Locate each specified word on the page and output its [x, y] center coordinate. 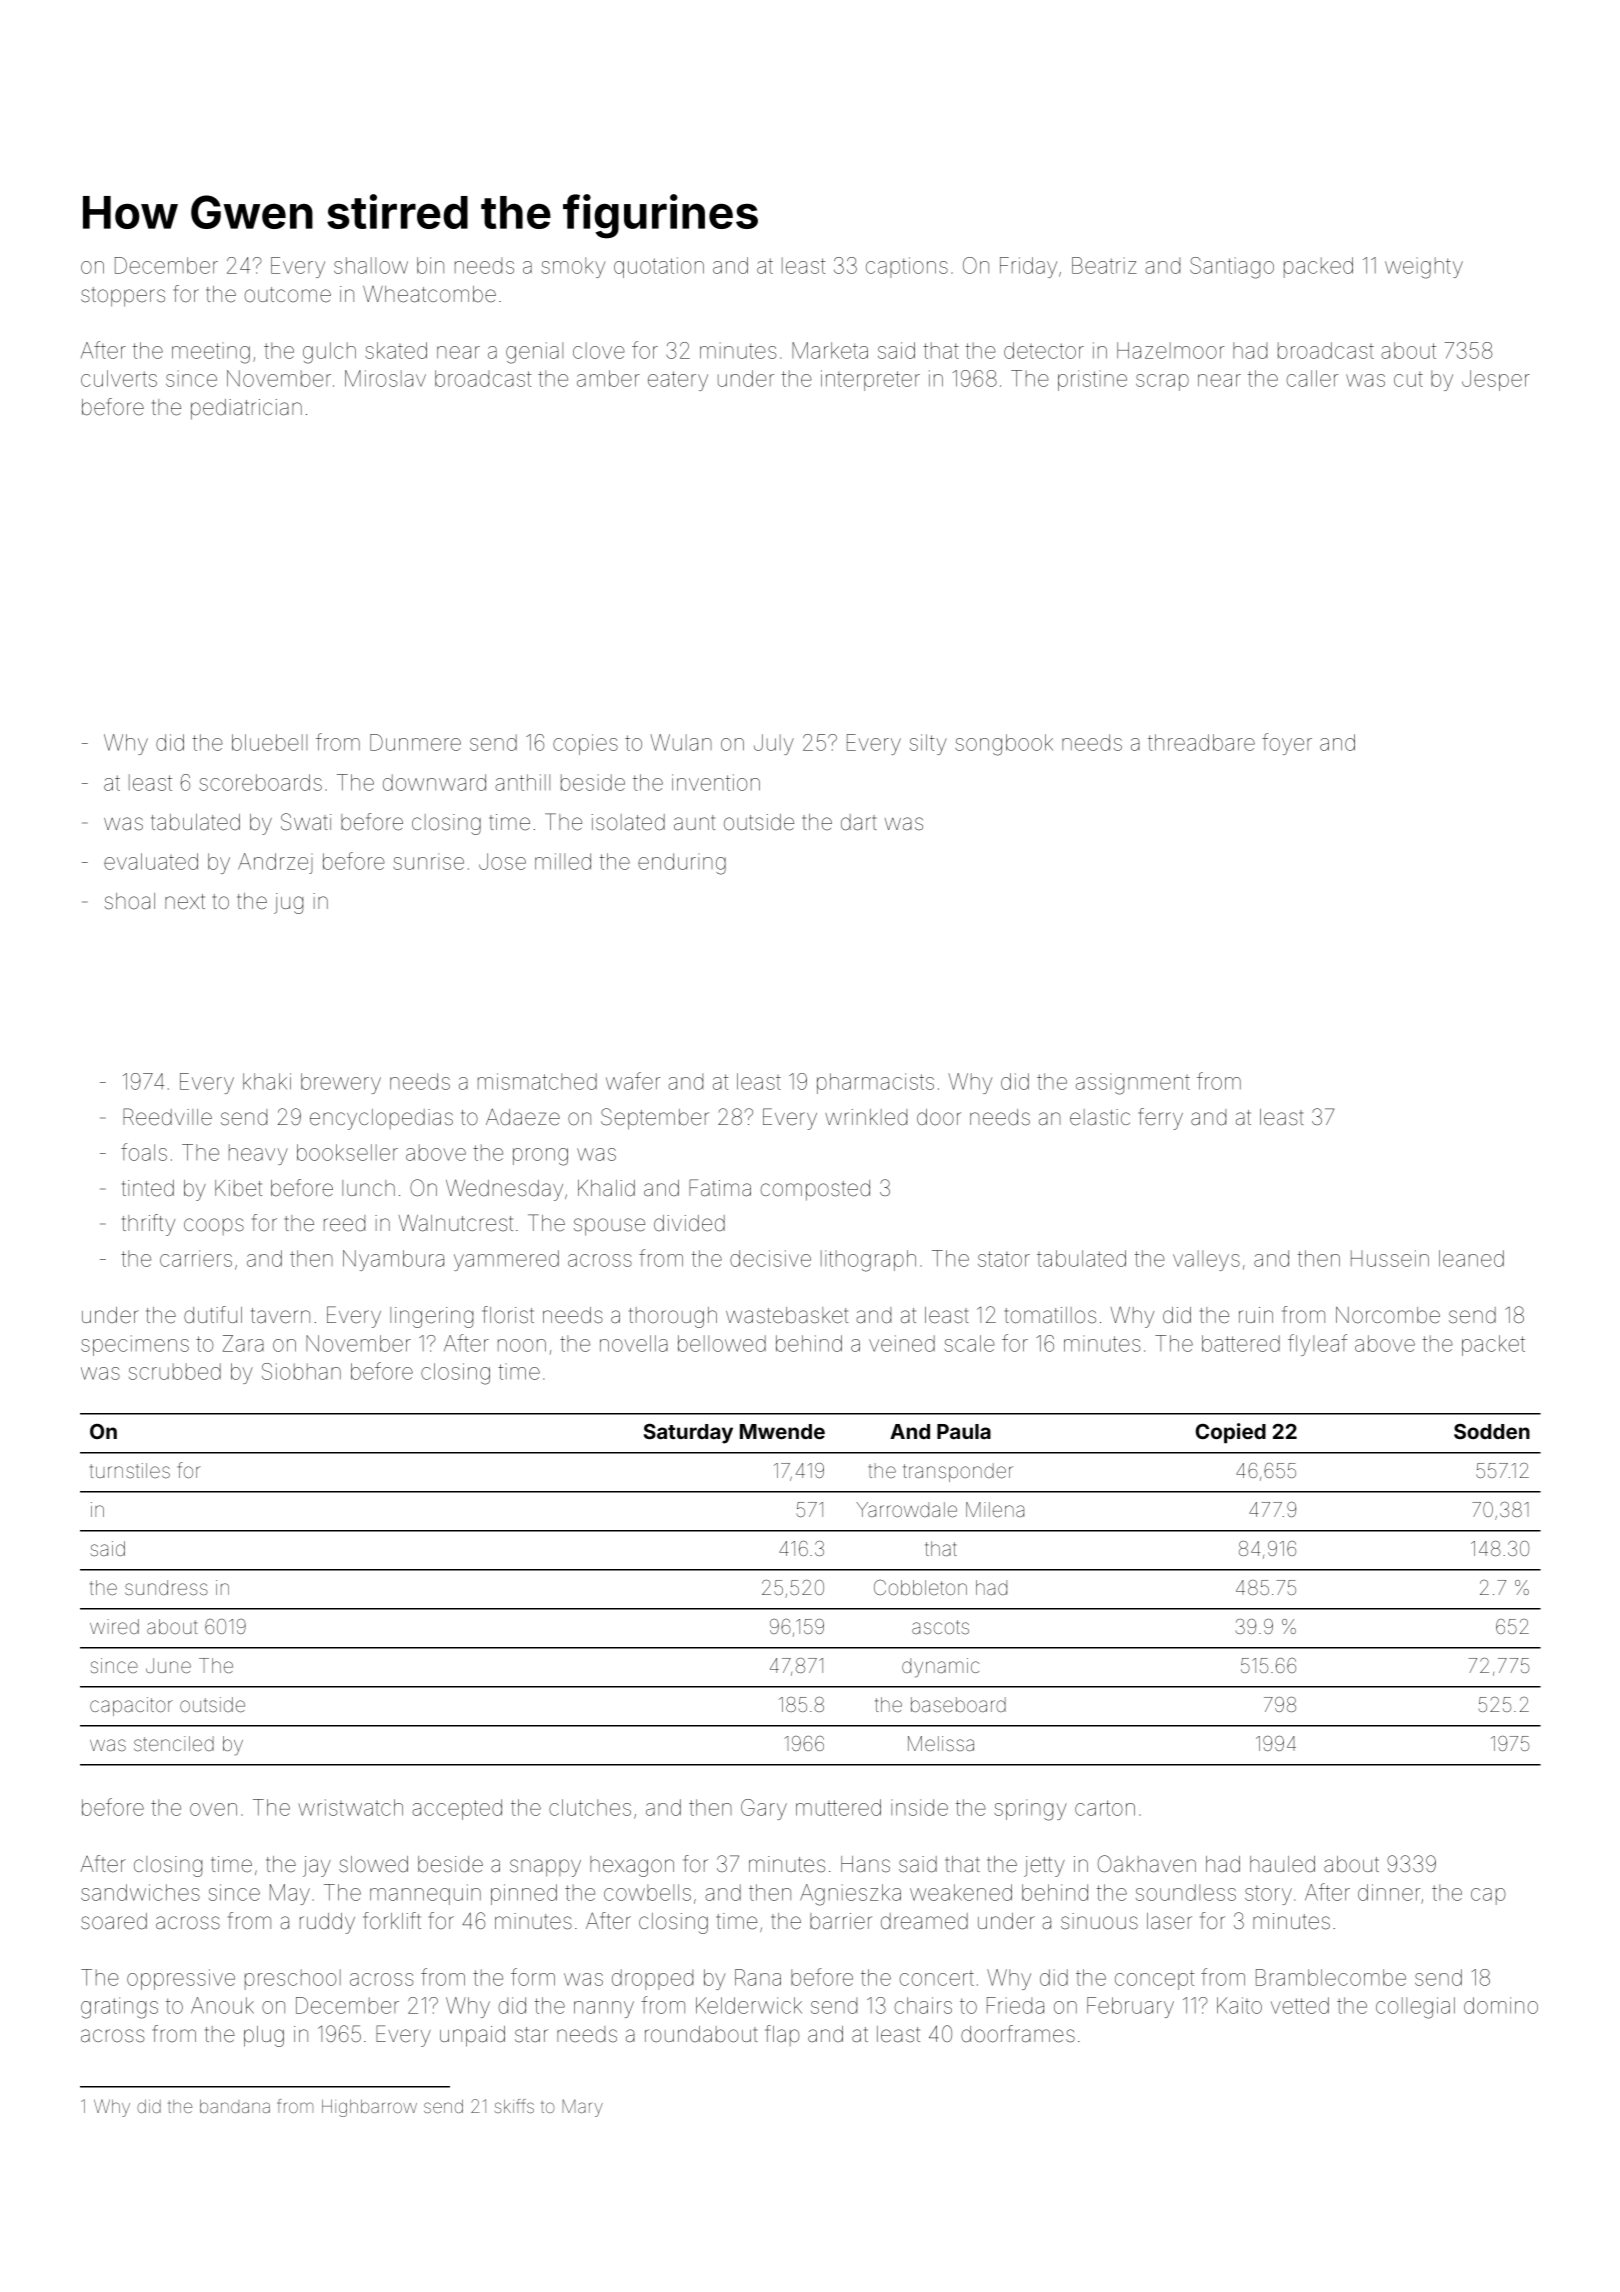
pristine [1092, 380]
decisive [770, 1258]
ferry [1160, 1119]
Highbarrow [369, 2108]
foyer [1287, 744]
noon [522, 1345]
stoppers [123, 297]
